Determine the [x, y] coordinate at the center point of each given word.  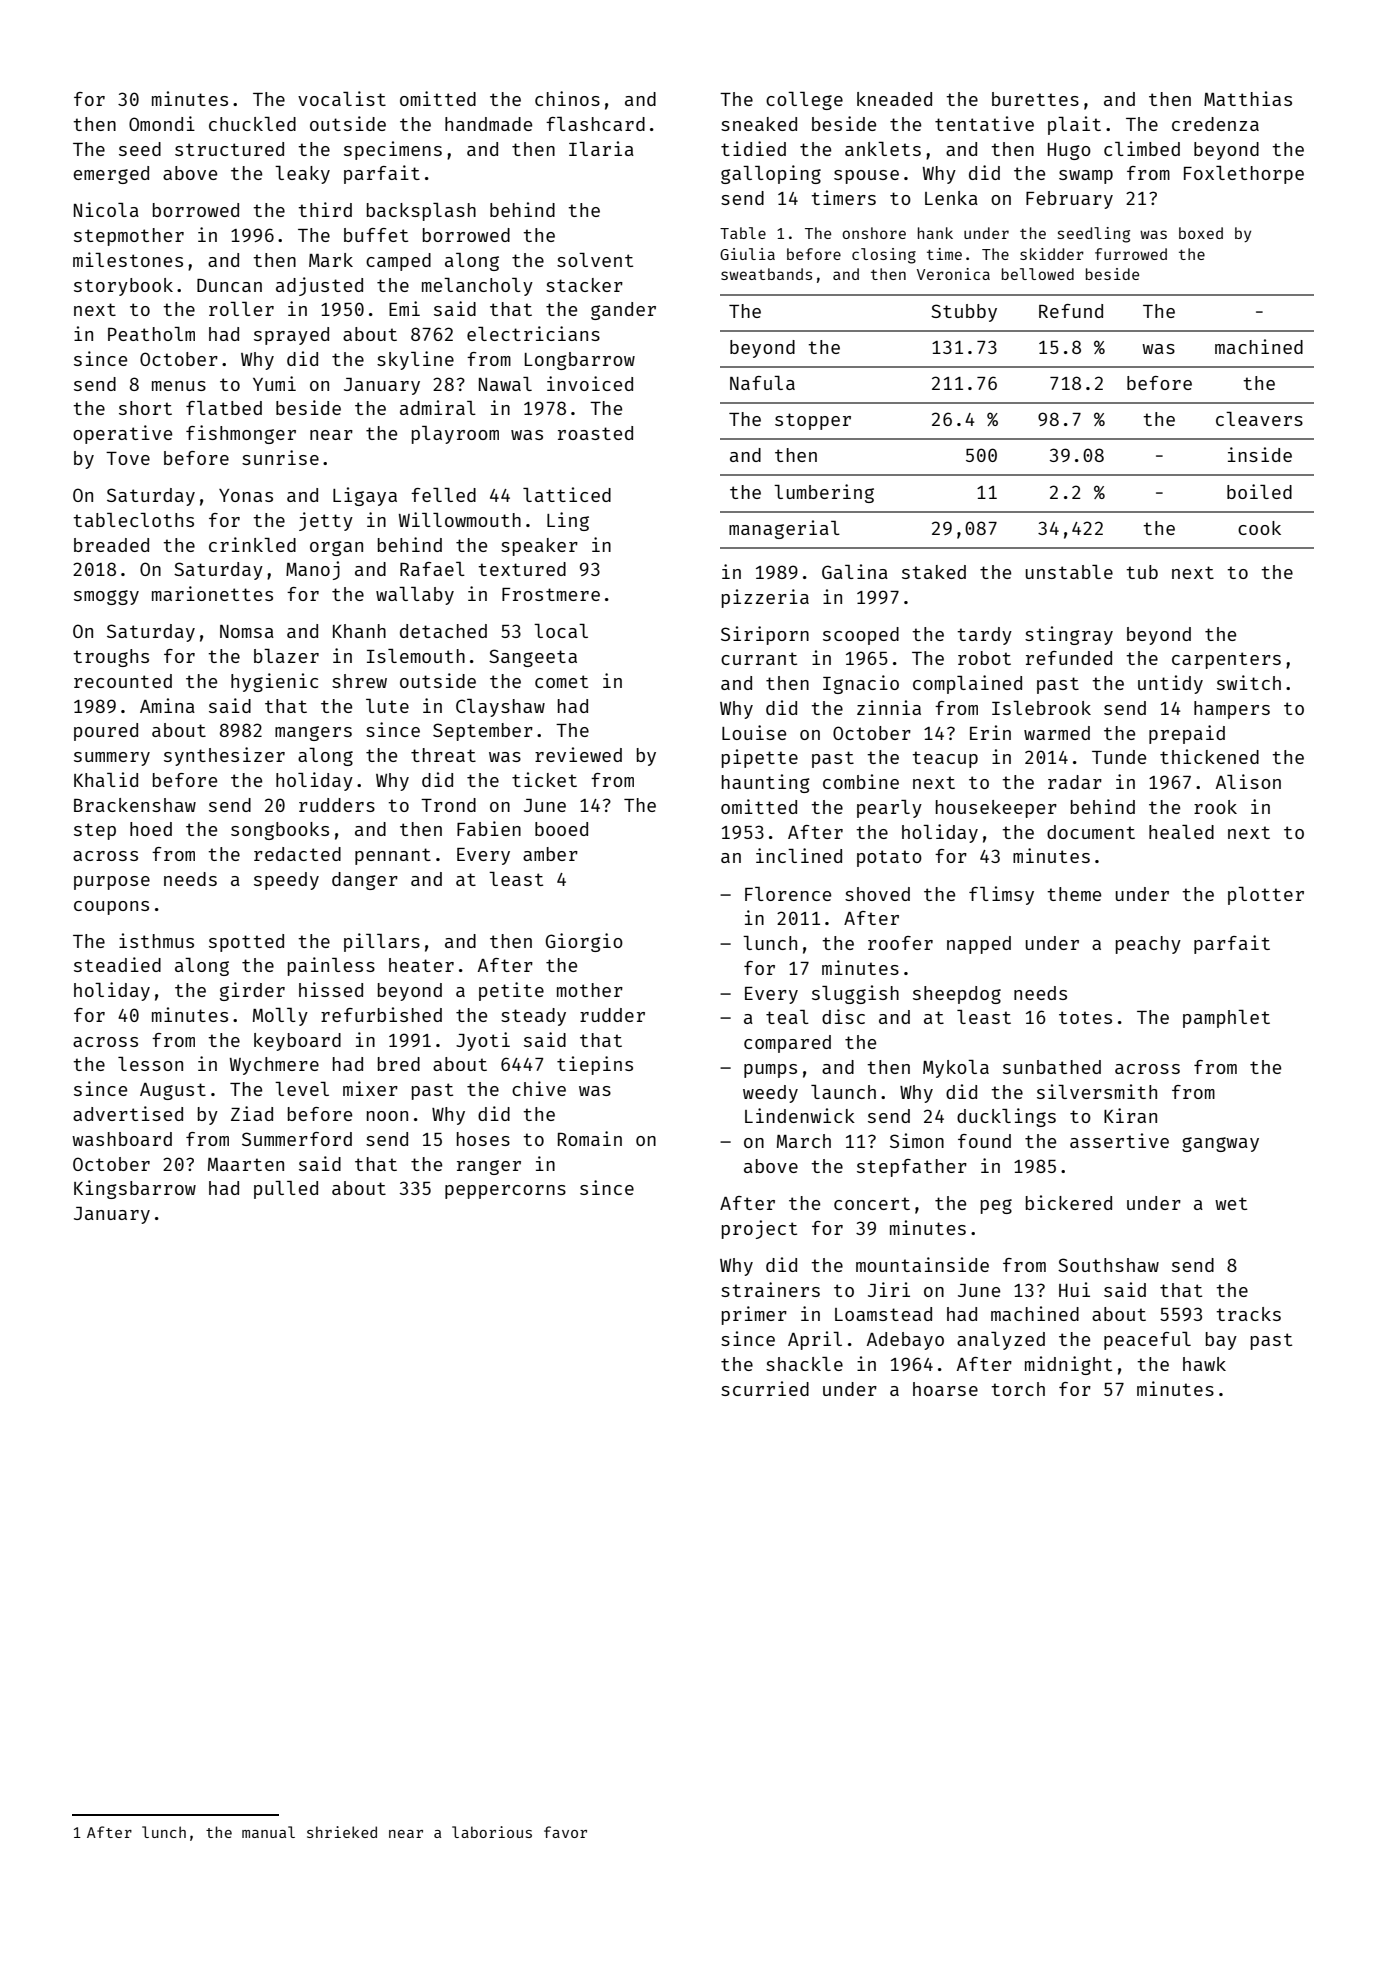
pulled [286, 1190]
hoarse [945, 1389]
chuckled [252, 124]
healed [1181, 832]
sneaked [759, 124]
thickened [1209, 756]
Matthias [1248, 98]
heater [421, 965]
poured [106, 732]
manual [268, 1832]
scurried [765, 1388]
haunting [766, 783]
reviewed [578, 754]
